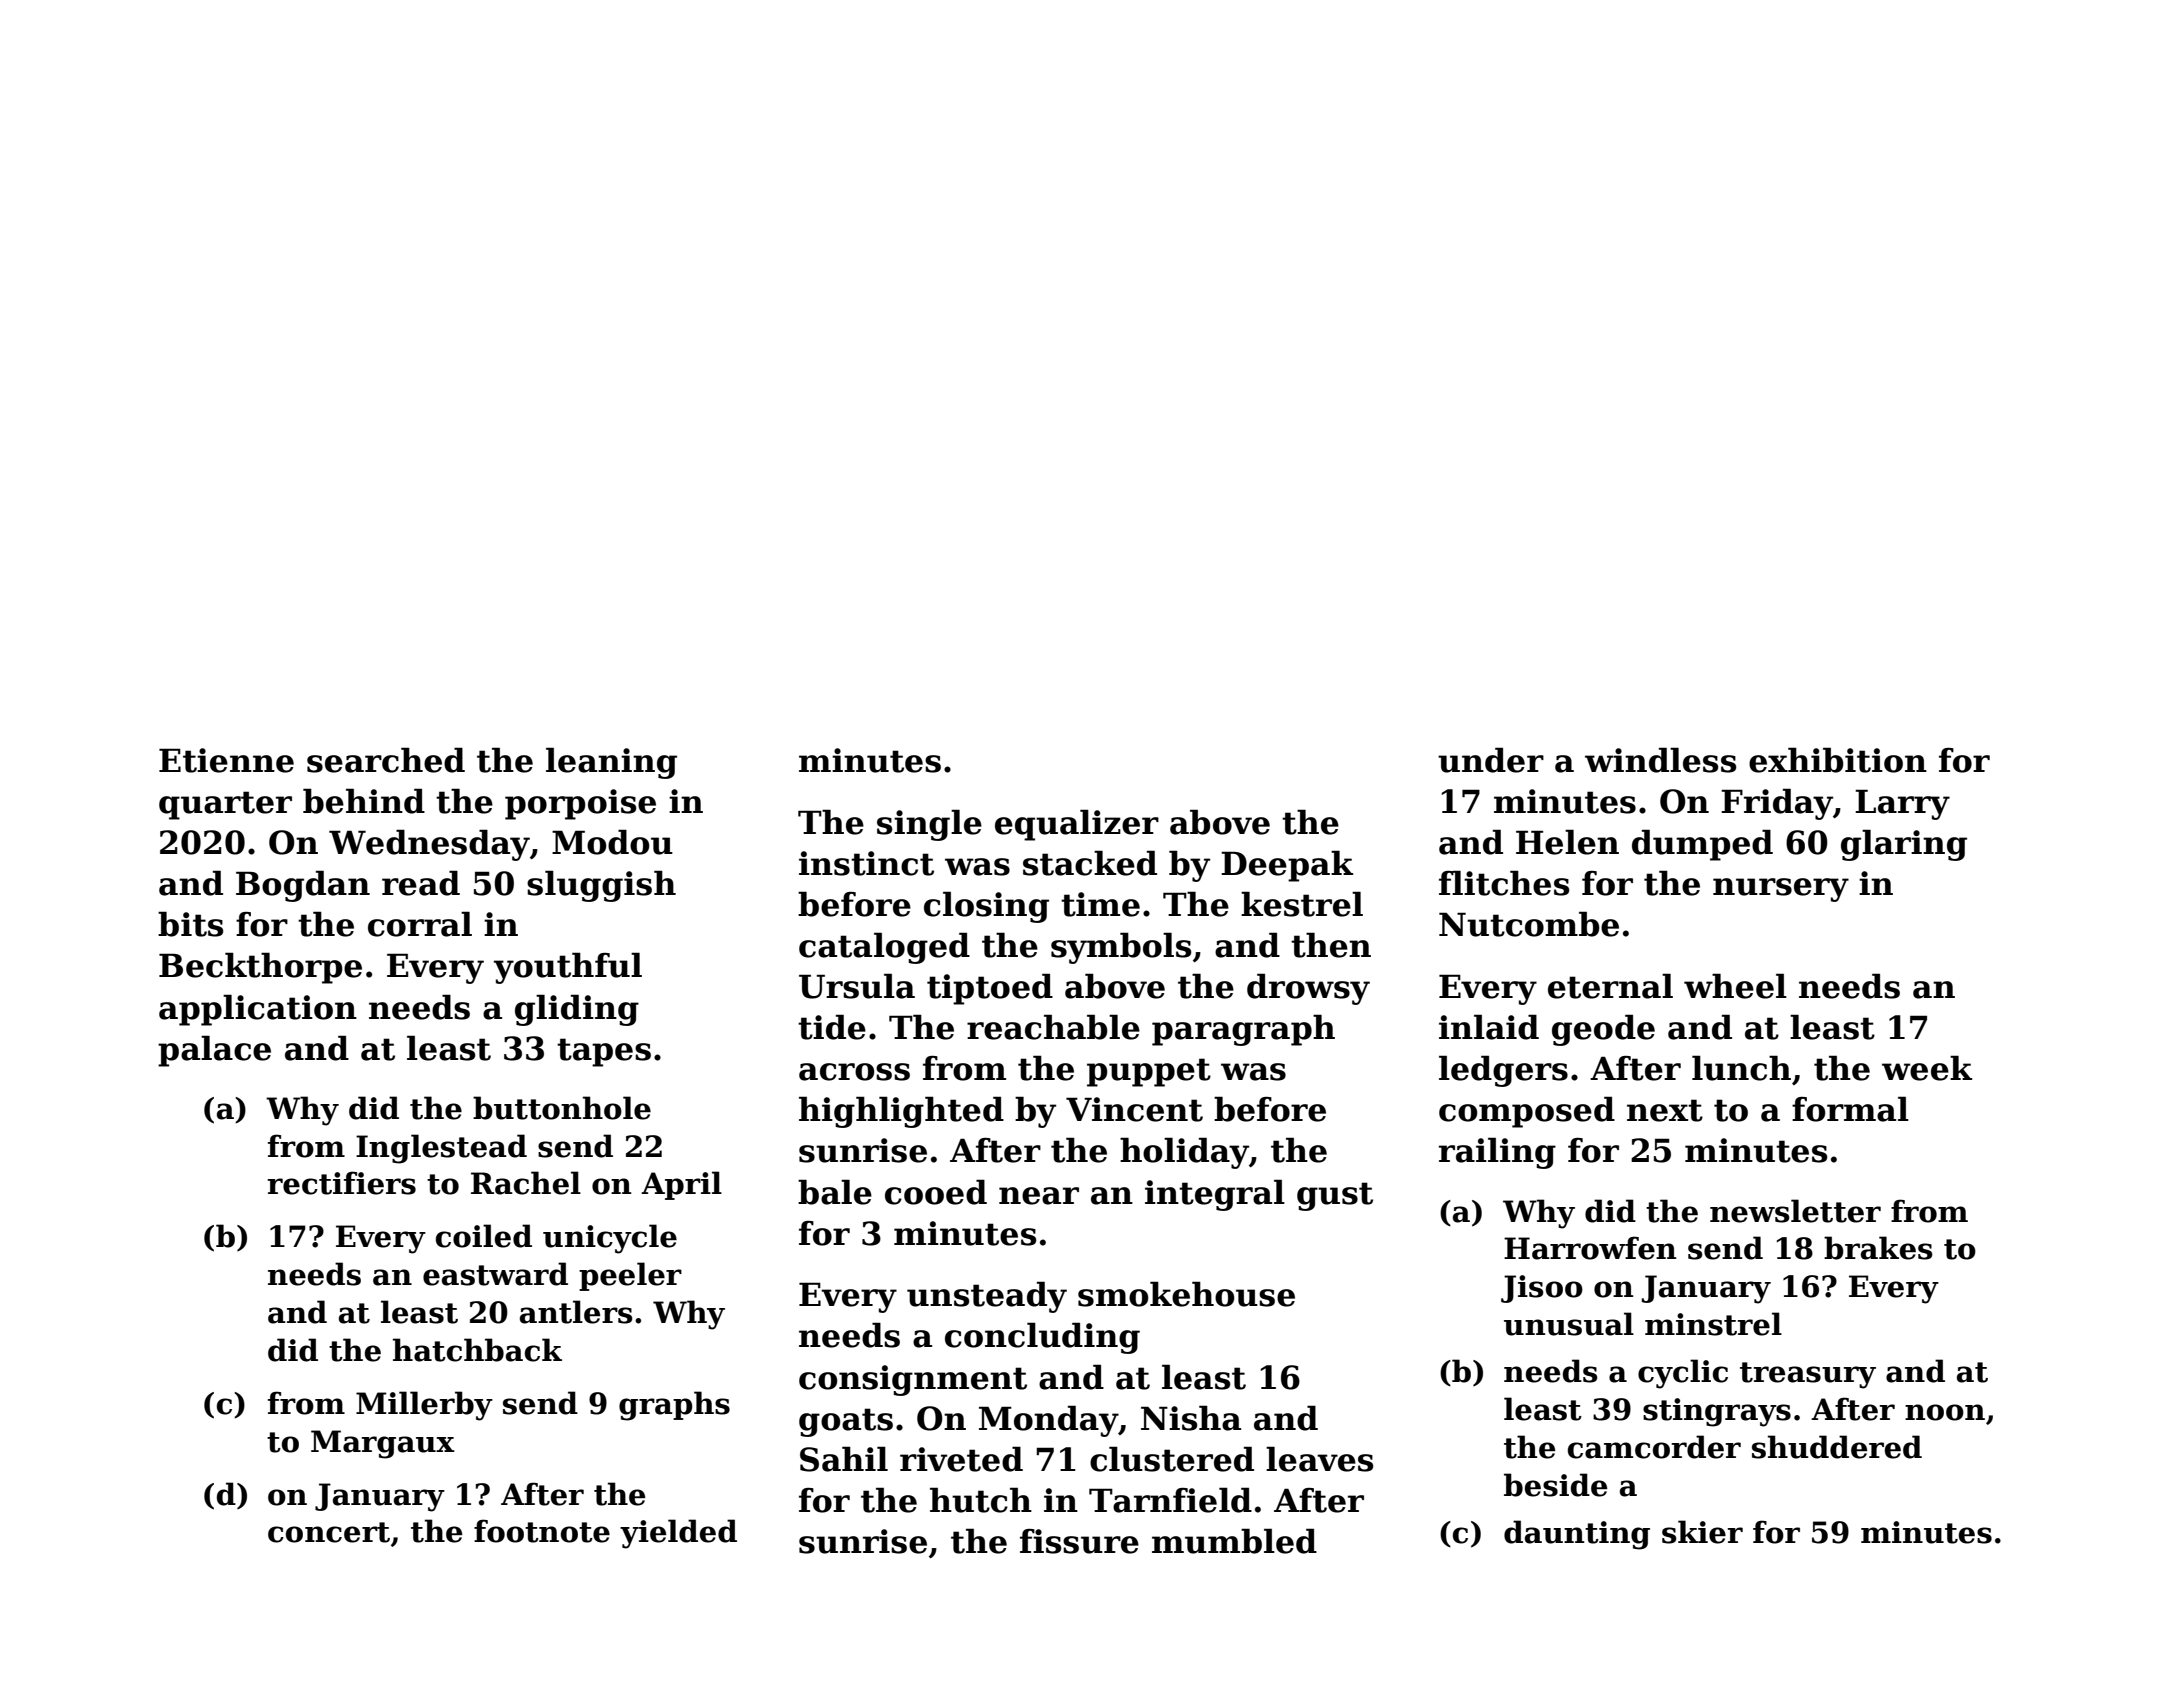 Image resolution: width=2178 pixels, height=1683 pixels. Describe the element at coordinates (929, 825) in the screenshot. I see `single` at that location.
